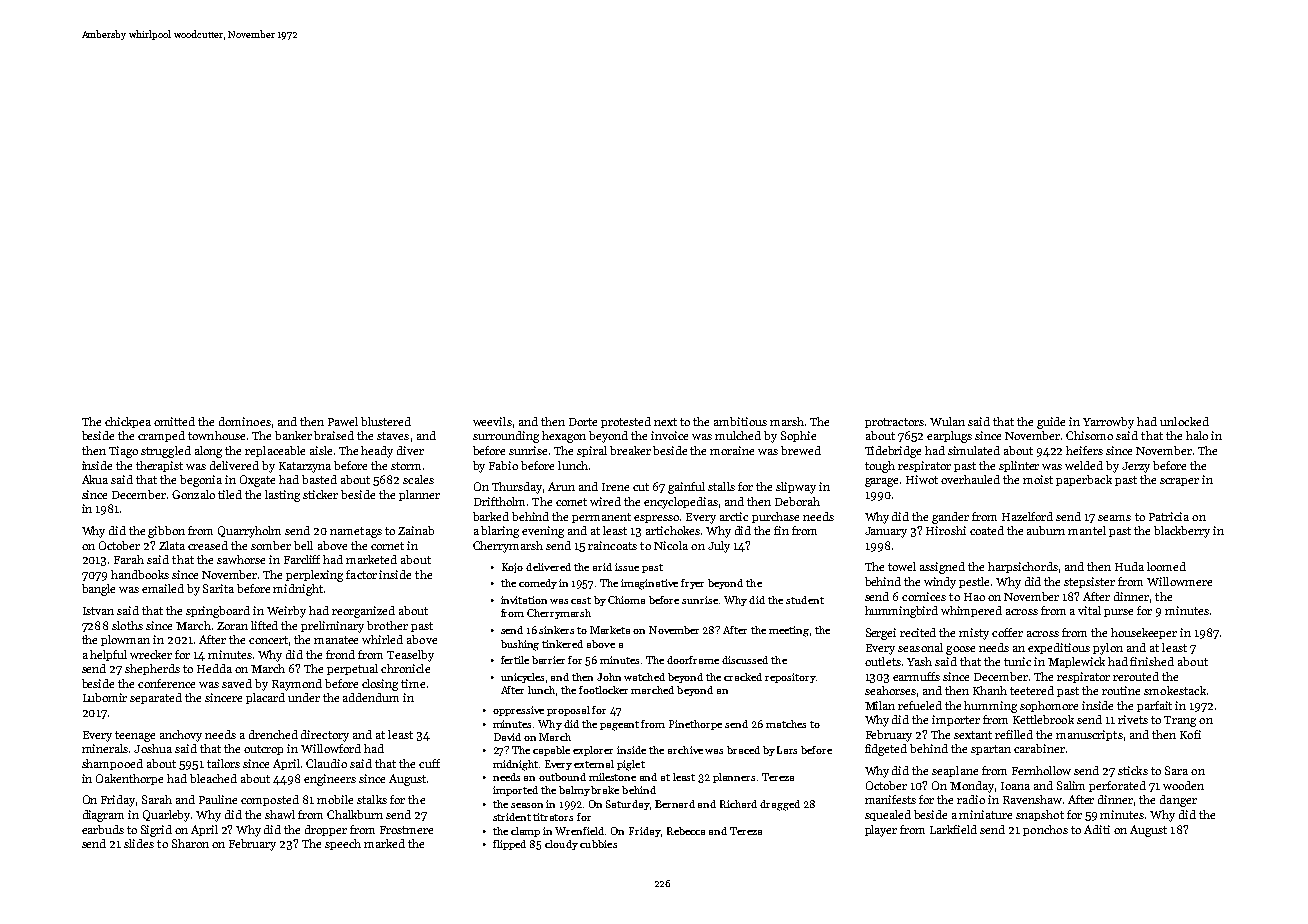 This screenshot has width=1308, height=924. I want to click on composted, so click(270, 800).
